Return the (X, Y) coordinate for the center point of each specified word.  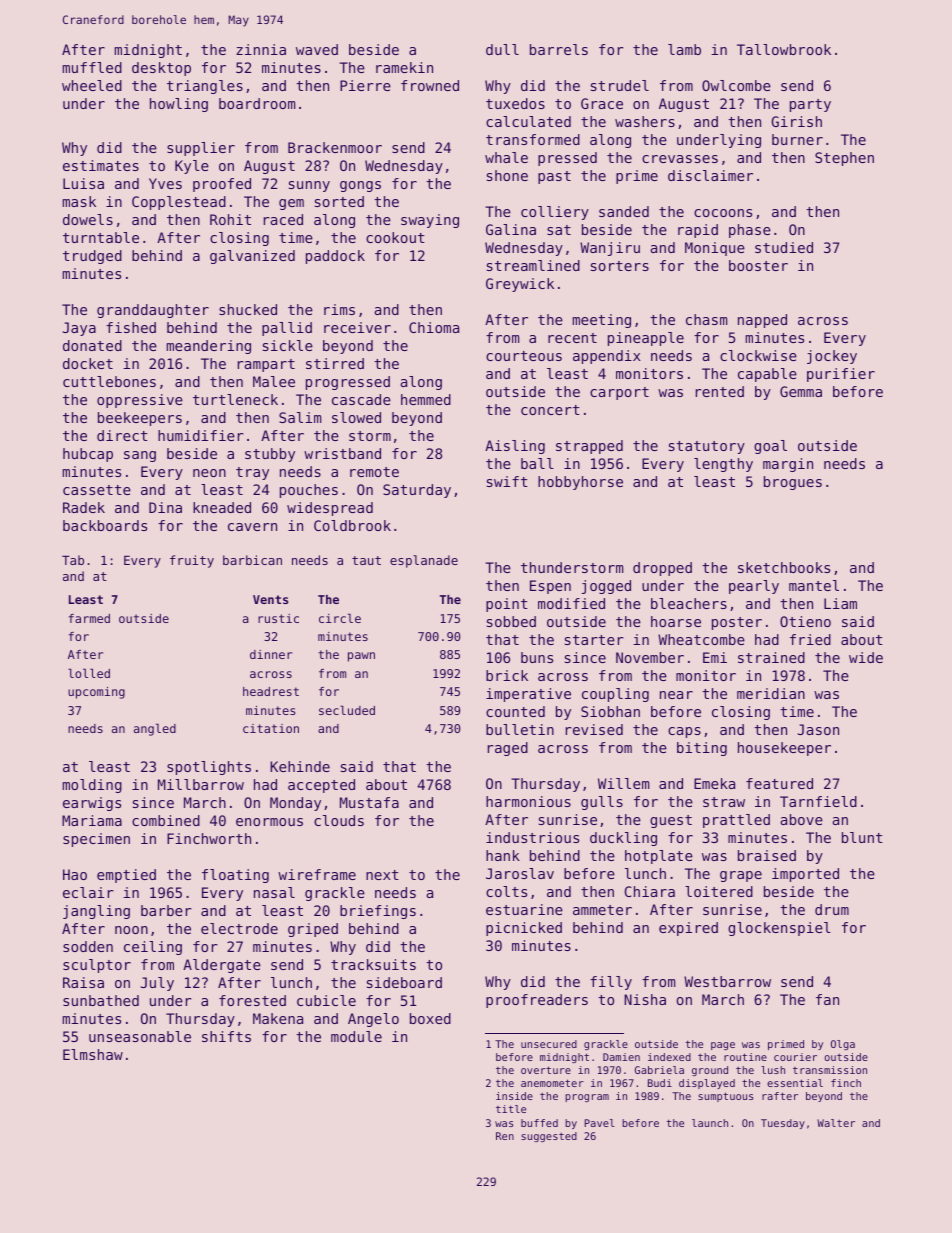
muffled (92, 67)
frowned (430, 85)
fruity (192, 561)
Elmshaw (93, 1054)
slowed (356, 417)
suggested (549, 1137)
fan (827, 999)
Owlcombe (736, 85)
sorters (620, 266)
